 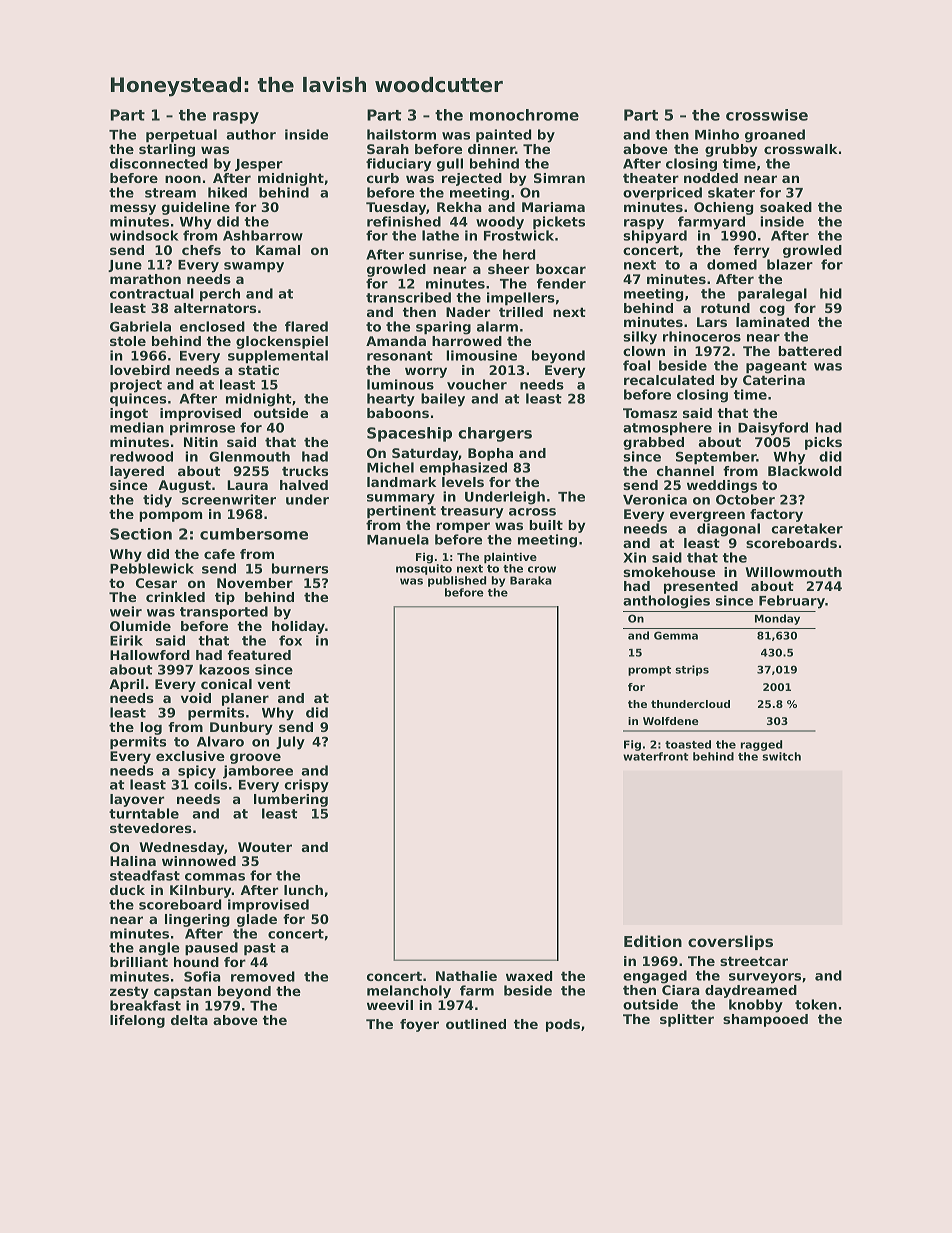 What do you see at coordinates (251, 134) in the page?
I see `author` at bounding box center [251, 134].
